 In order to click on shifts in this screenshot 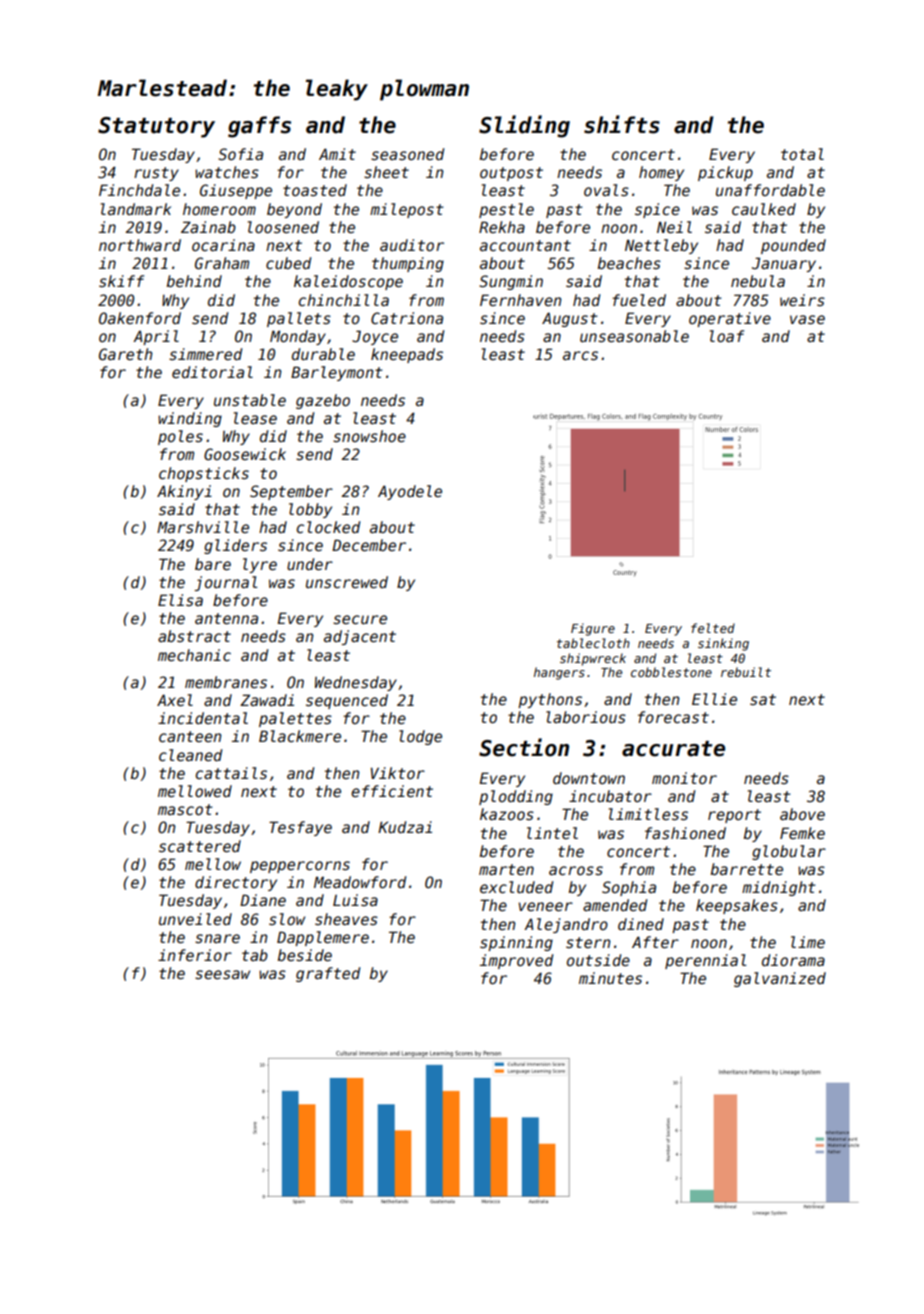, I will do `click(622, 124)`.
